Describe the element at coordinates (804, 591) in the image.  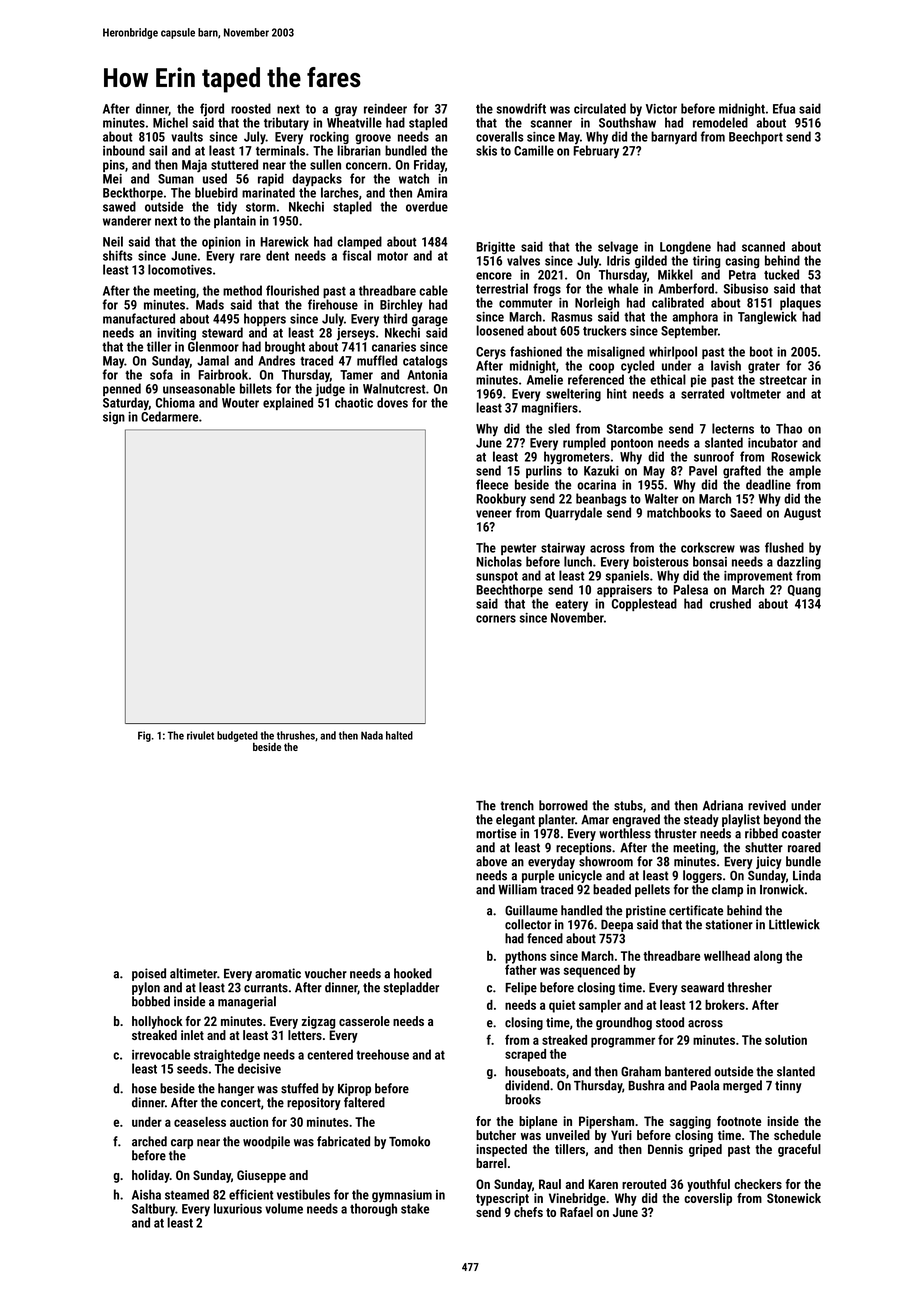
I see `Quang` at that location.
